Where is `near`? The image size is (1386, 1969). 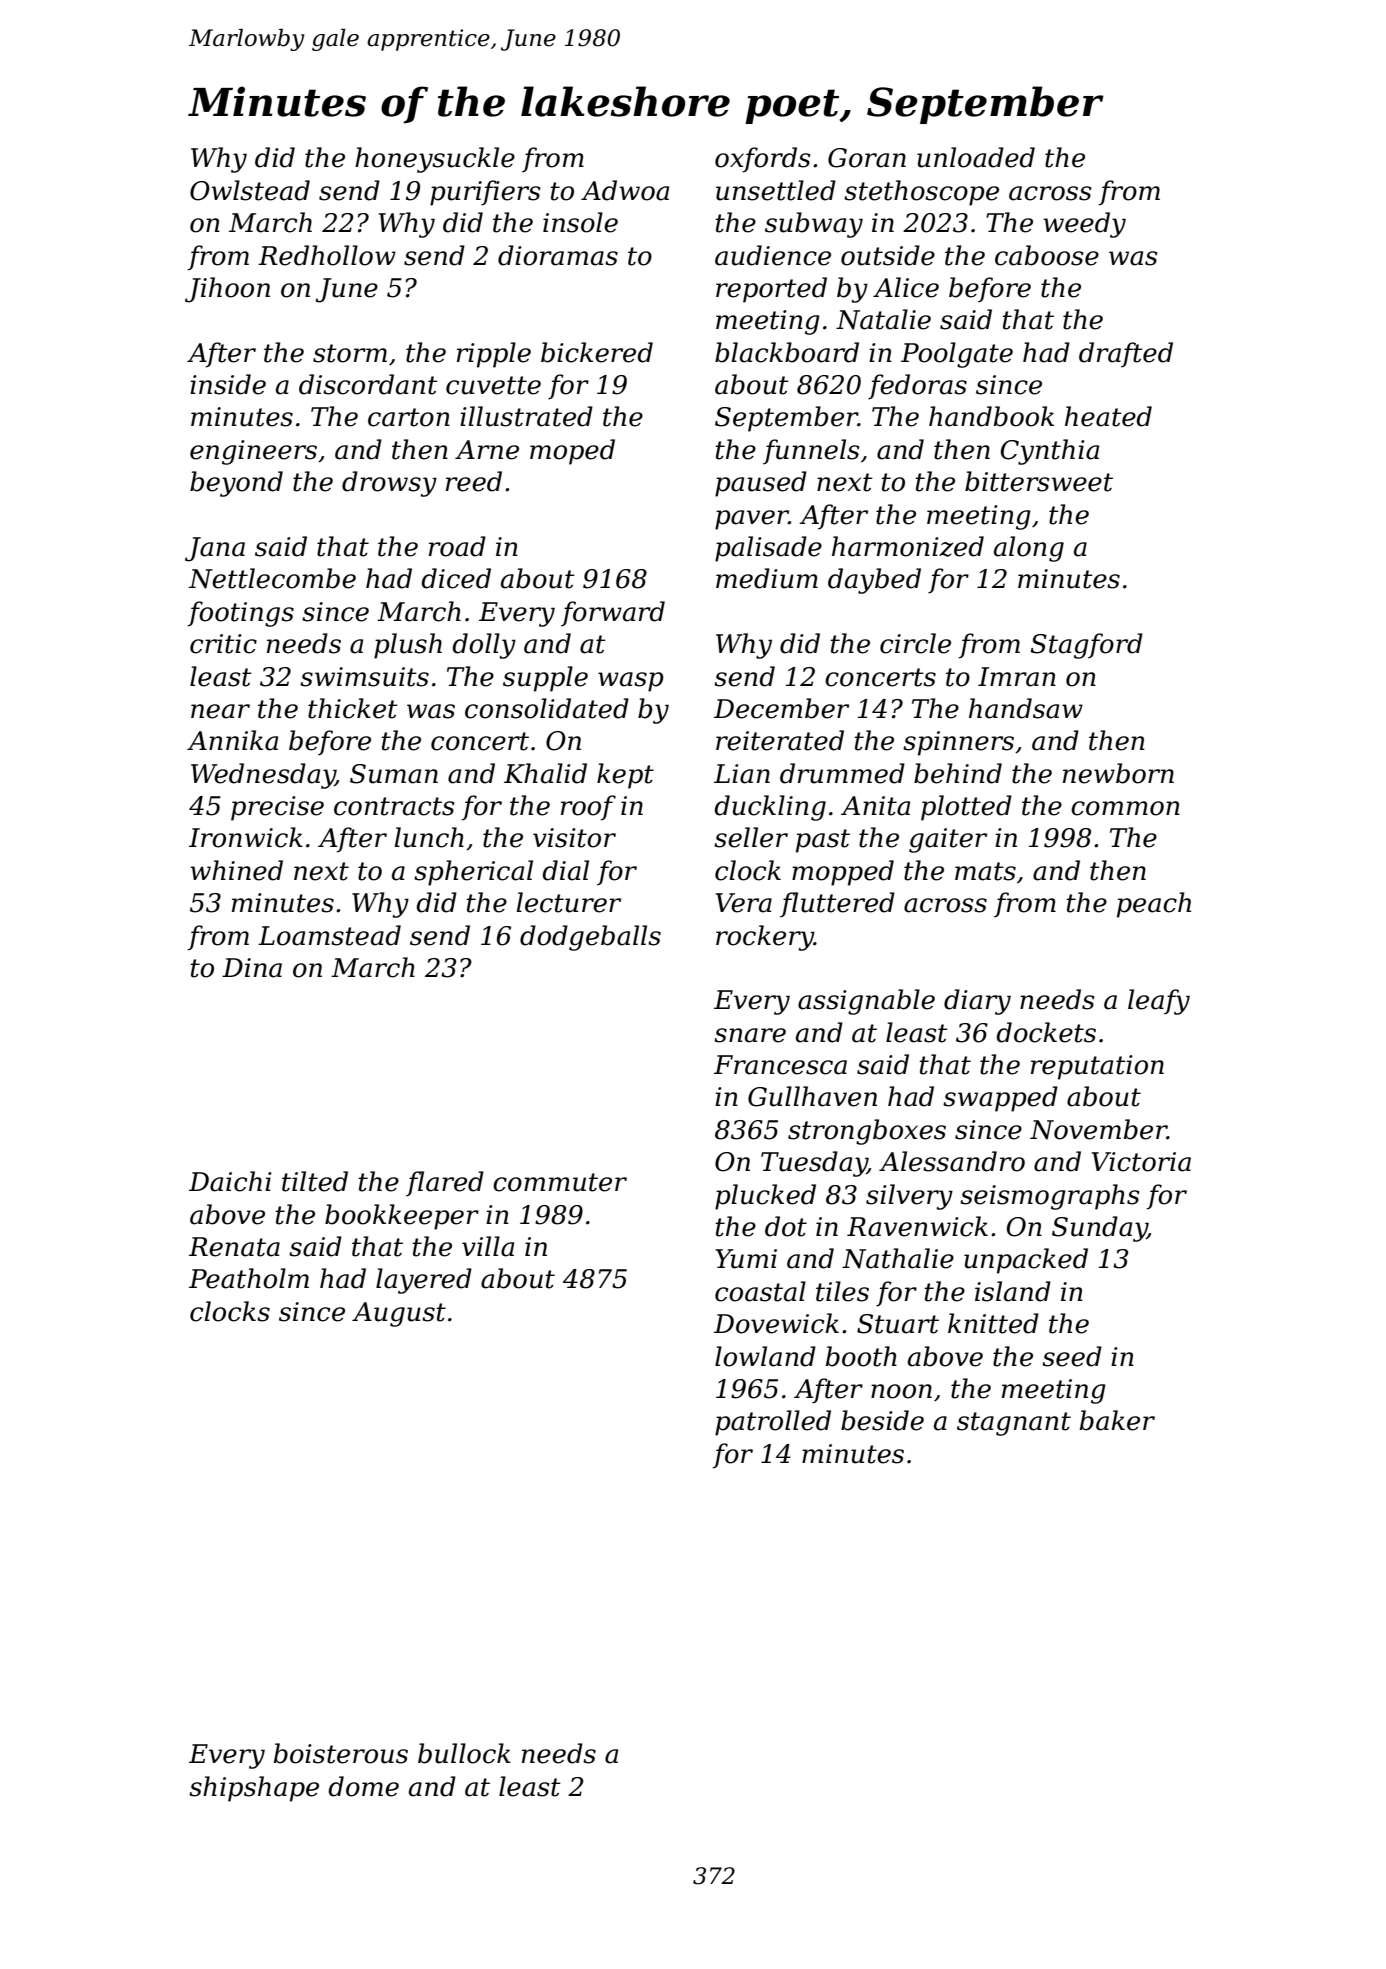
near is located at coordinates (220, 711).
